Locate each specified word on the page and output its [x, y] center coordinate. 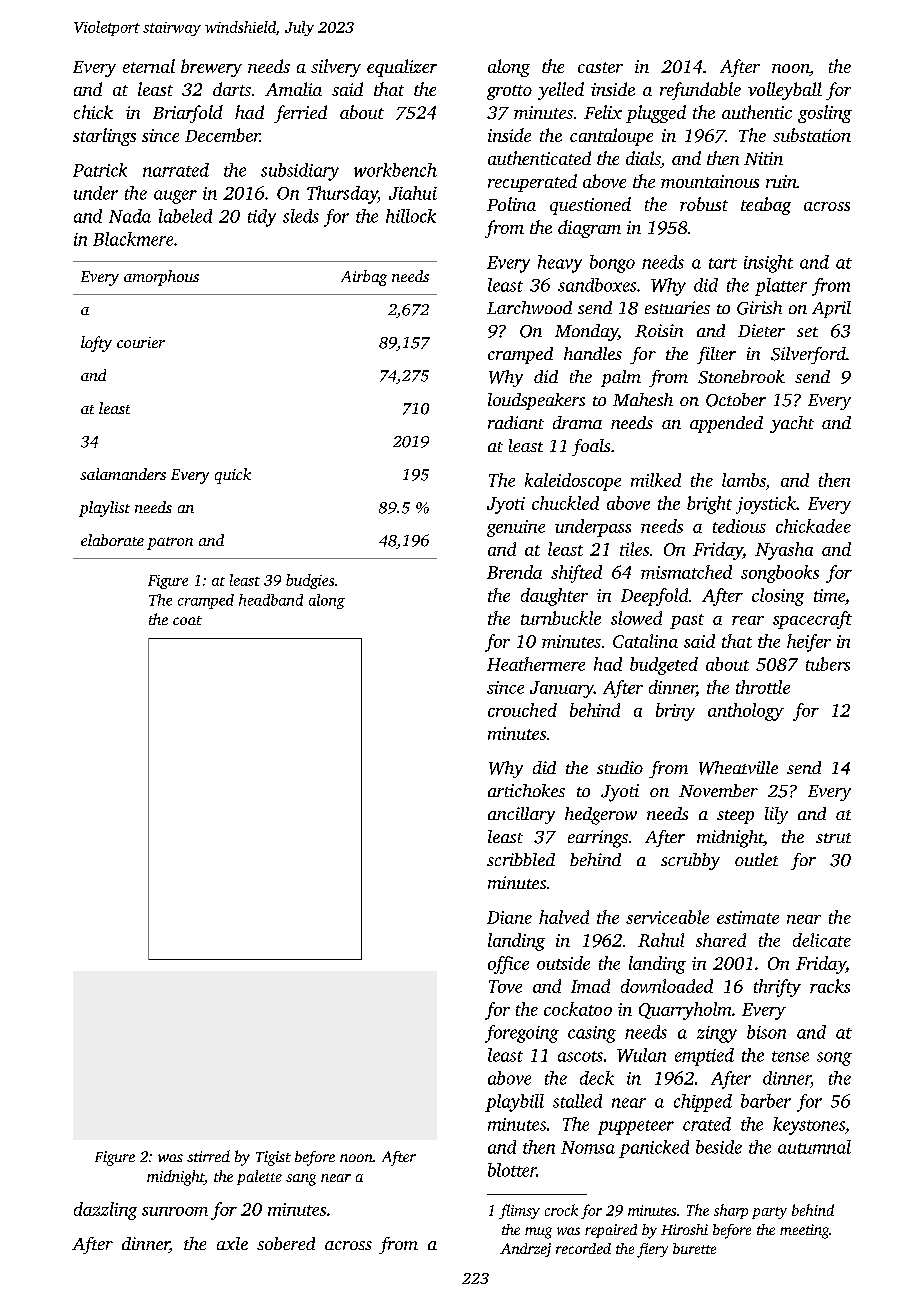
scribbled [521, 859]
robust [704, 204]
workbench [395, 170]
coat [187, 620]
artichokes [526, 790]
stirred [208, 1156]
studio [620, 767]
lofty [96, 344]
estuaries [677, 307]
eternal [149, 66]
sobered [286, 1243]
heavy [560, 264]
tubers [828, 664]
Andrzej [525, 1250]
